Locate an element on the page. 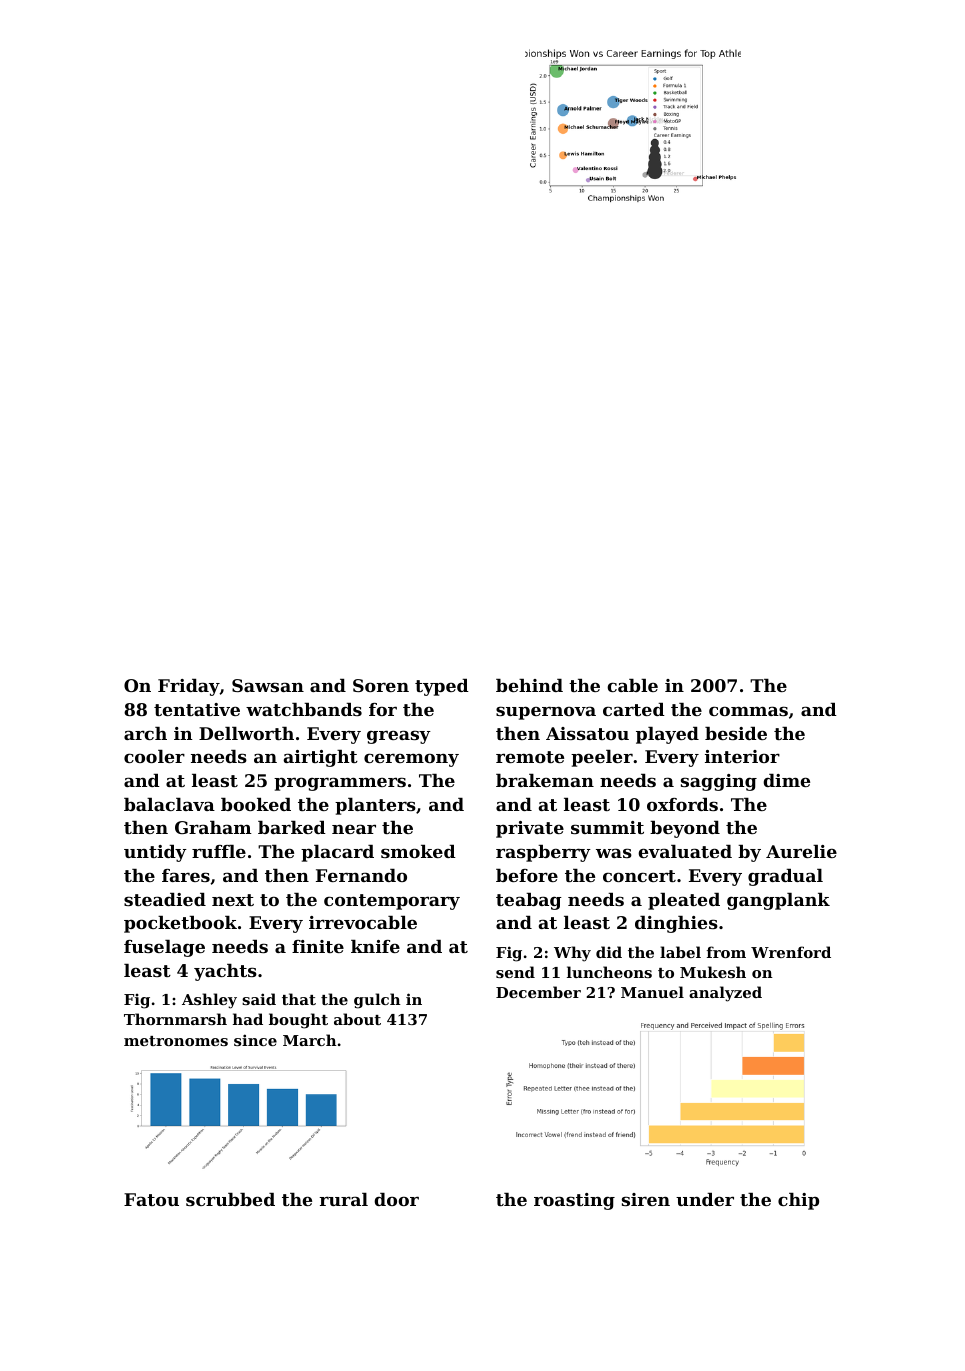 This page has height=1371, width=965. roasting is located at coordinates (574, 1201).
